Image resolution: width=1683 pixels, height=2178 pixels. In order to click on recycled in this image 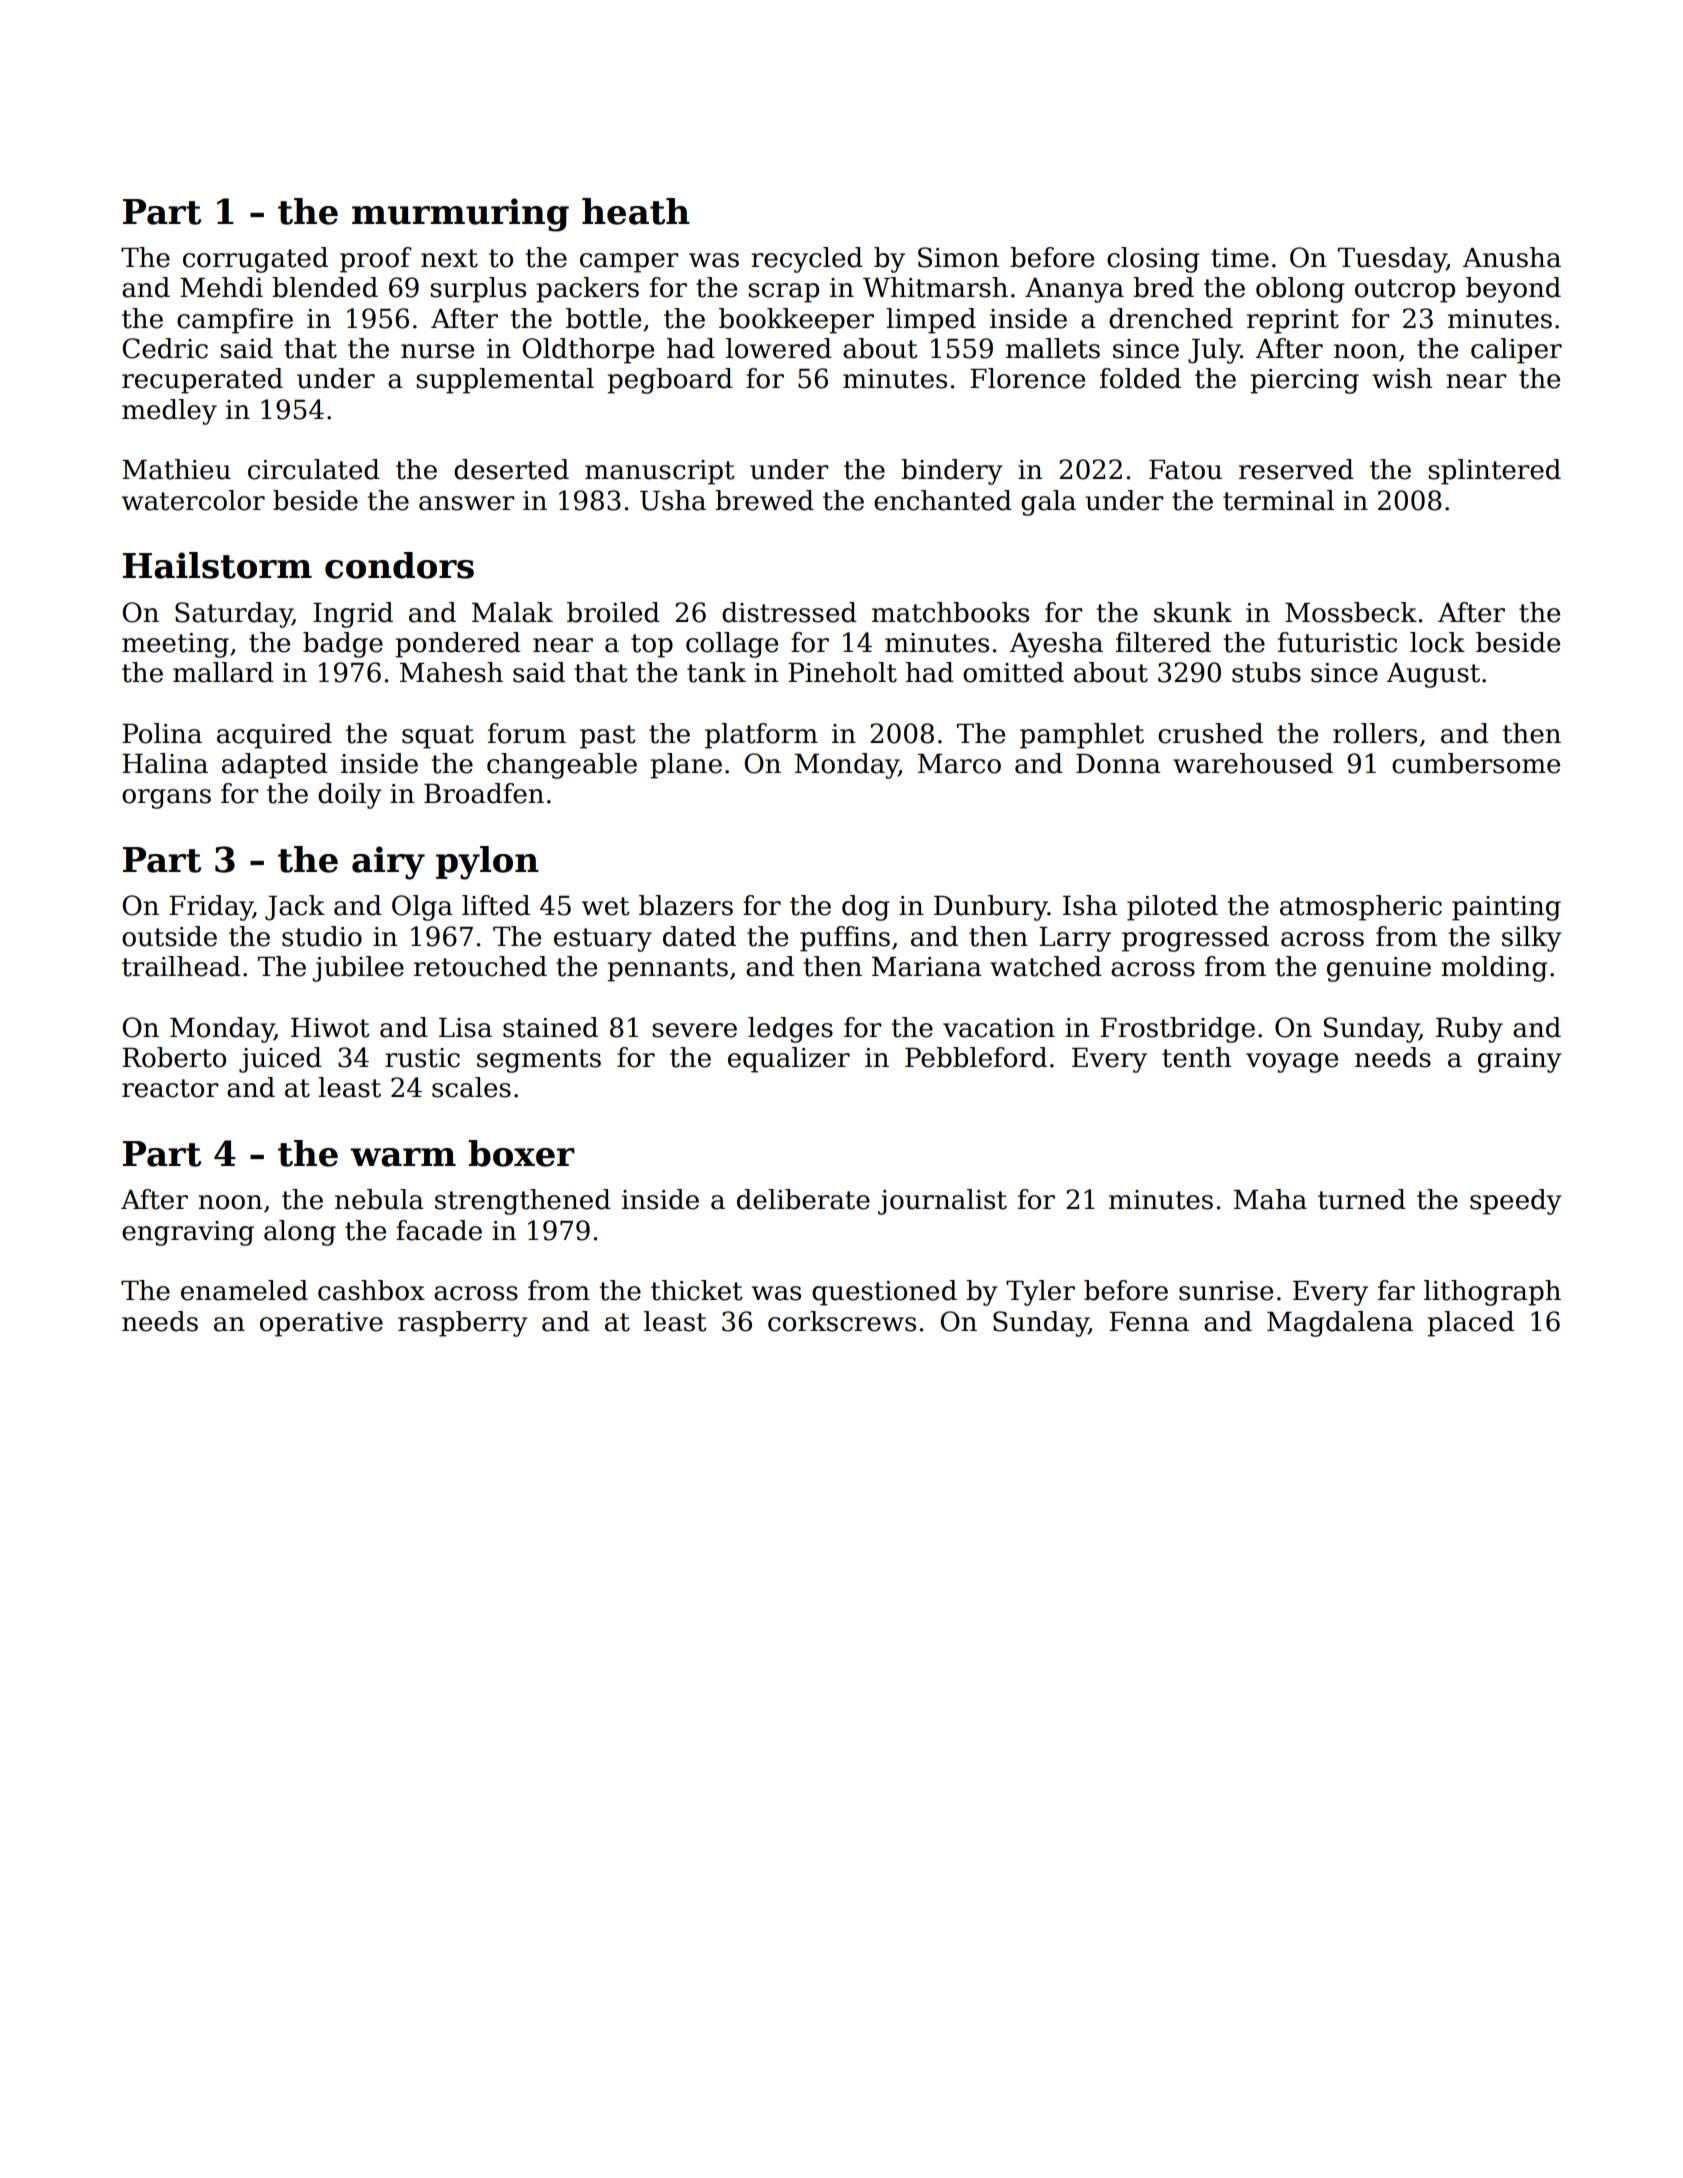, I will do `click(807, 260)`.
